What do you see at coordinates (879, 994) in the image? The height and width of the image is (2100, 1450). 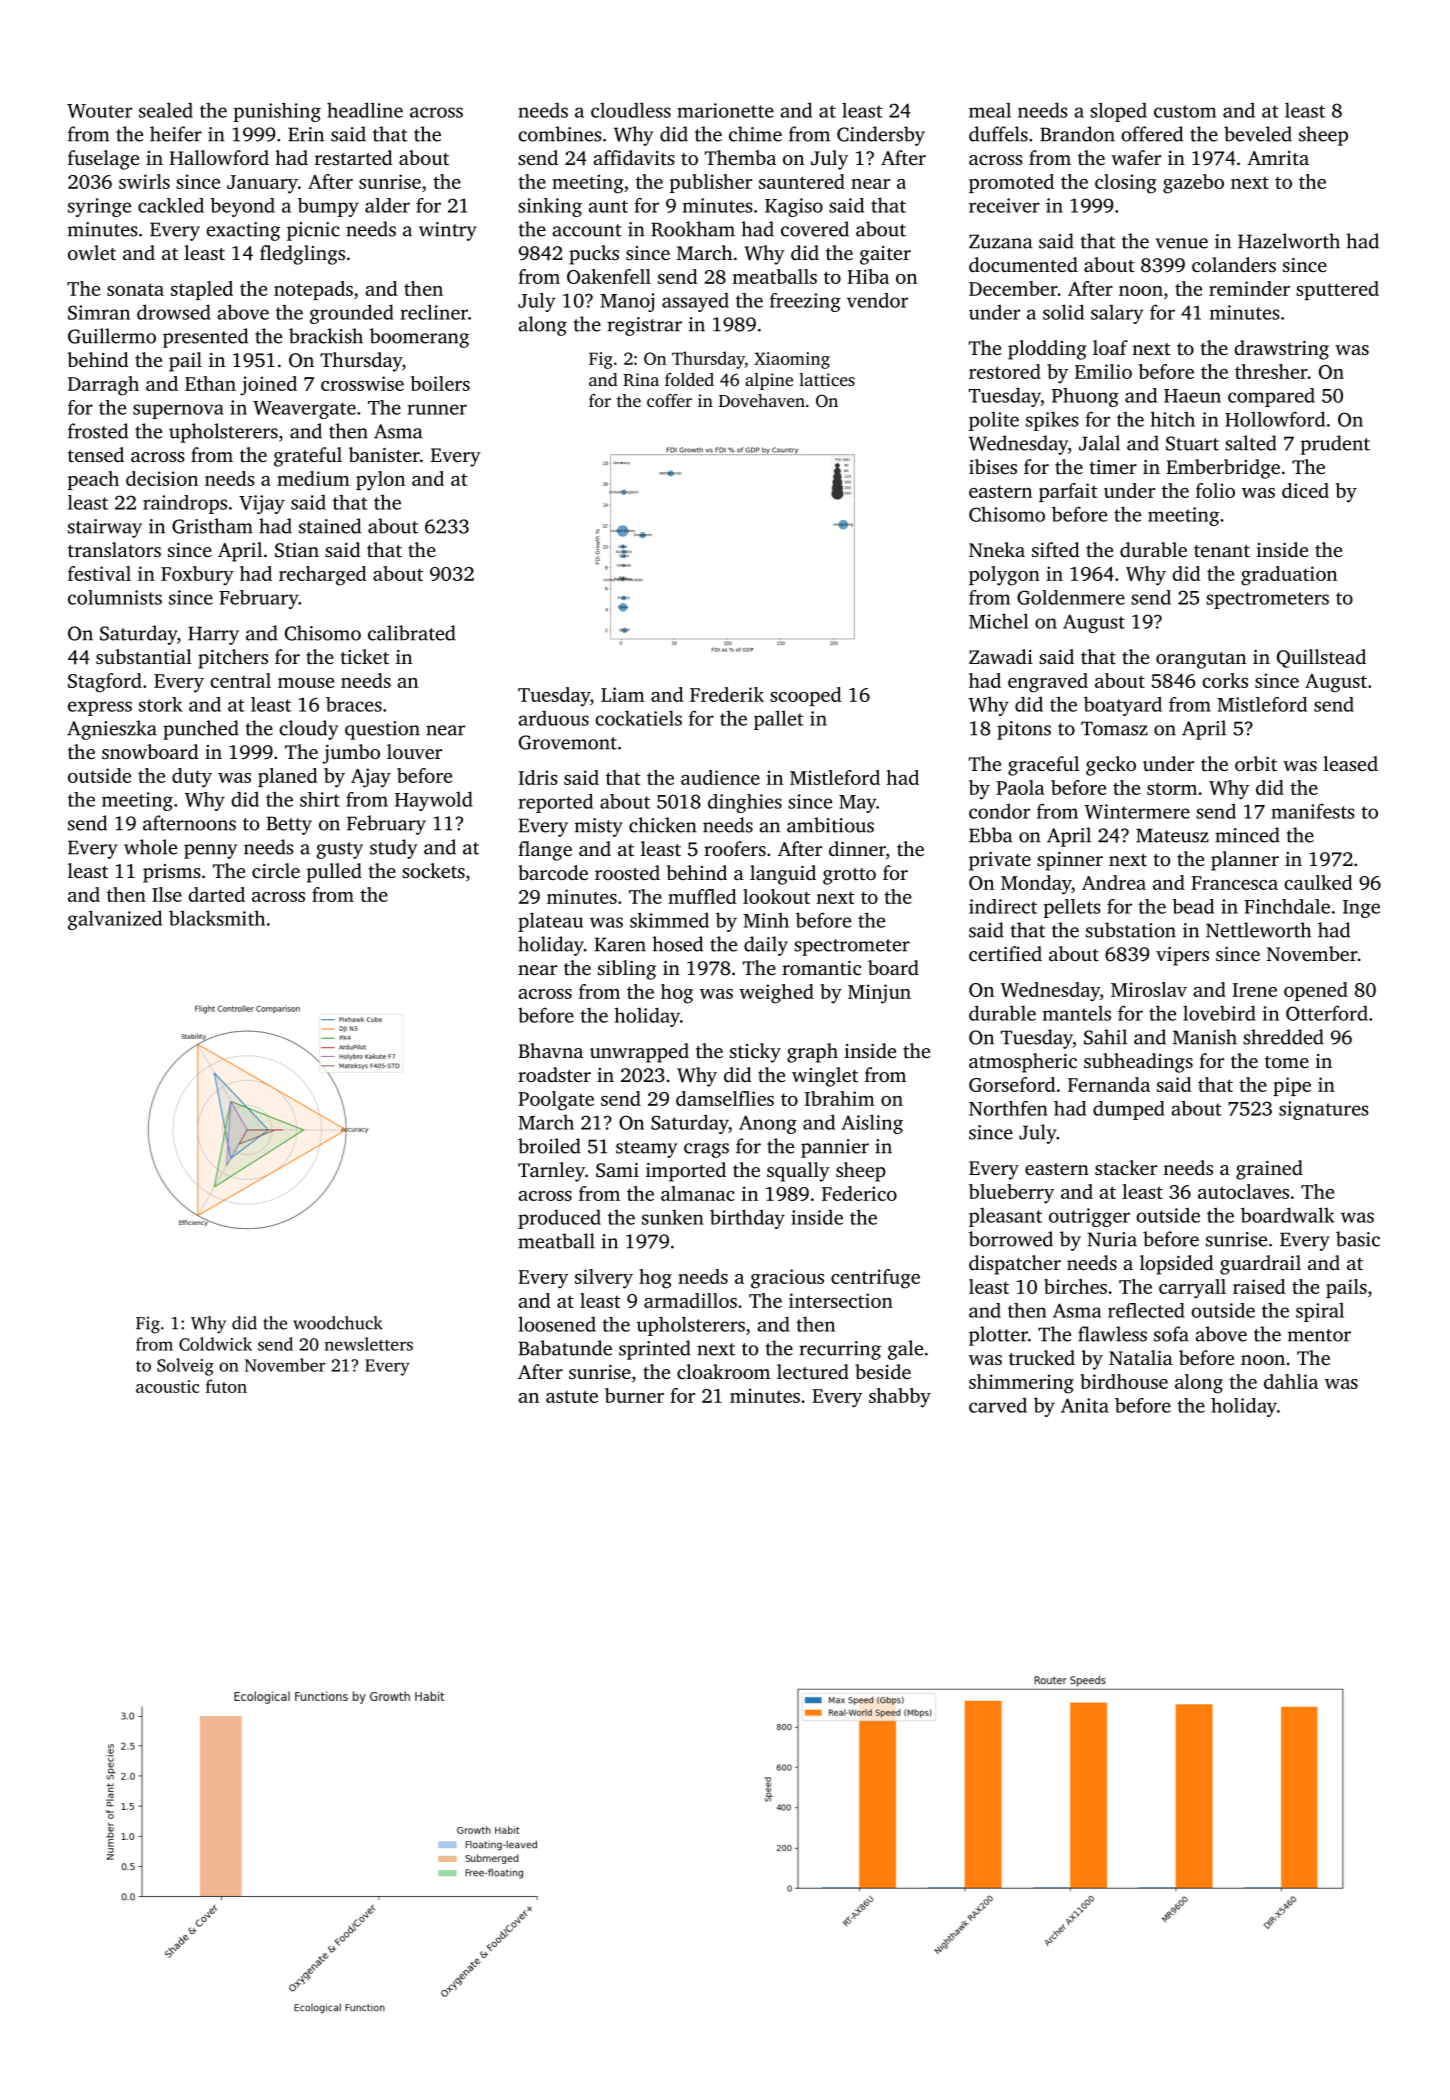 I see `Minjun` at bounding box center [879, 994].
